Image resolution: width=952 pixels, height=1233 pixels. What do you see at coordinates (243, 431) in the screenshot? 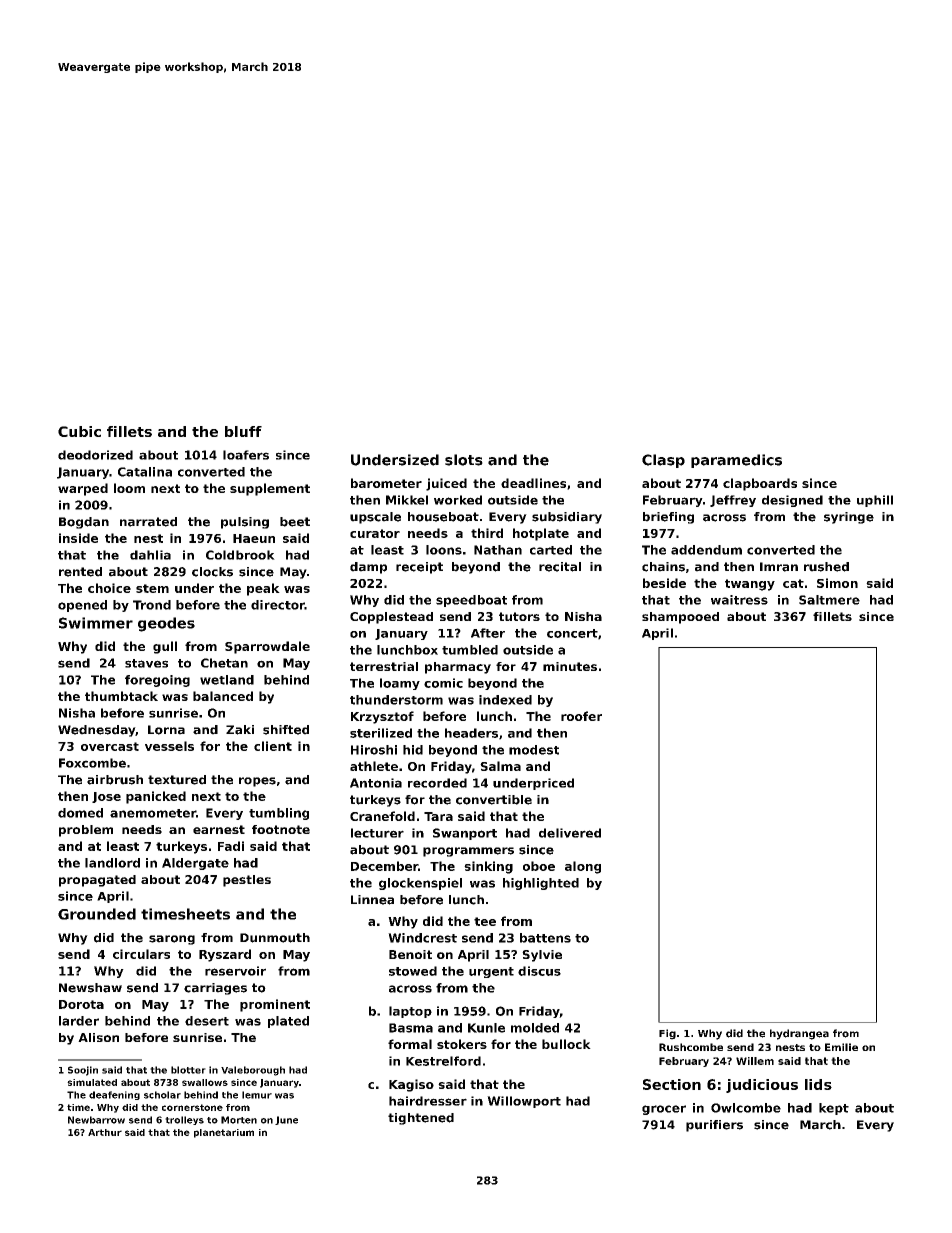
I see `bluff` at bounding box center [243, 431].
